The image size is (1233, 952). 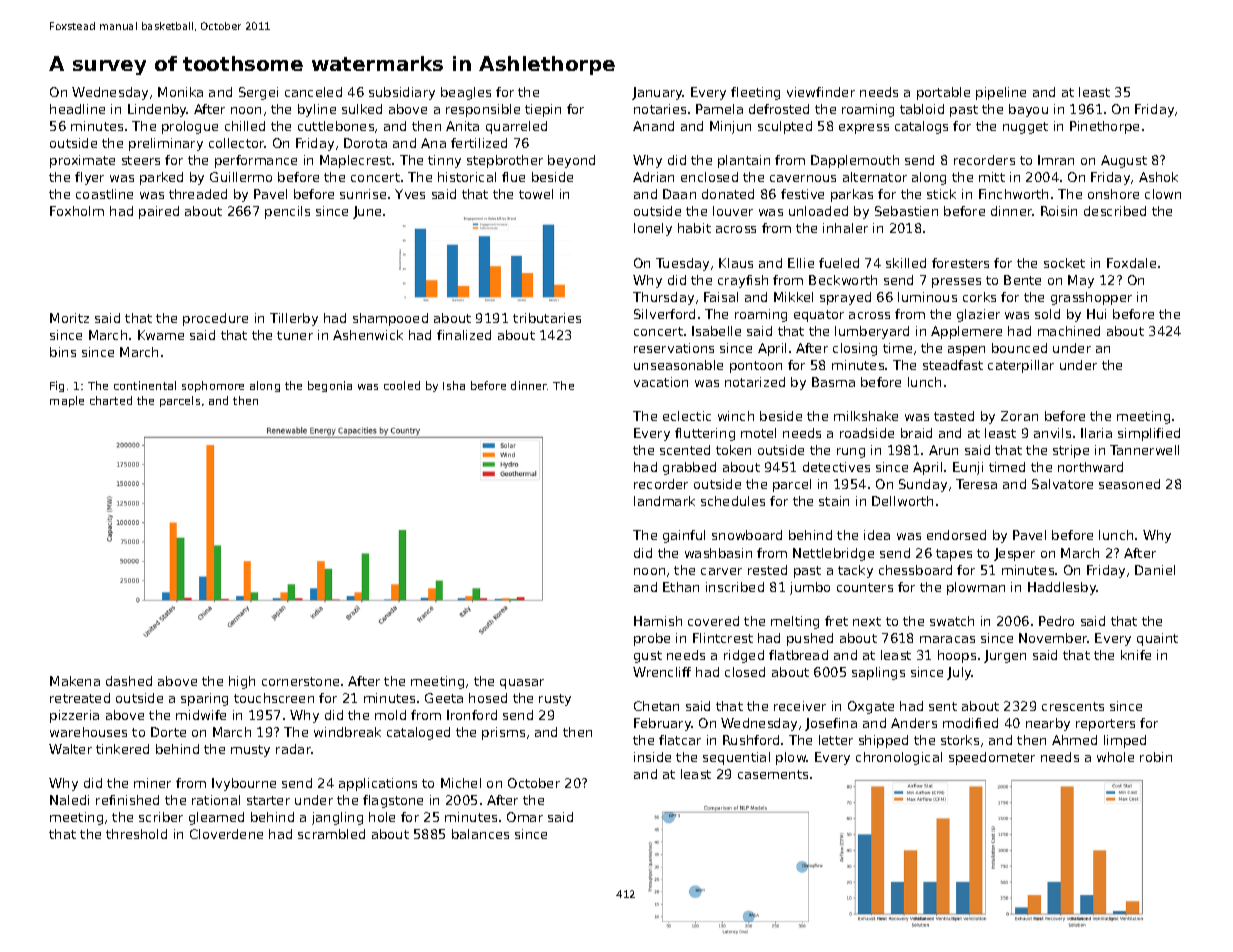 I want to click on Ilaria, so click(x=1096, y=433).
